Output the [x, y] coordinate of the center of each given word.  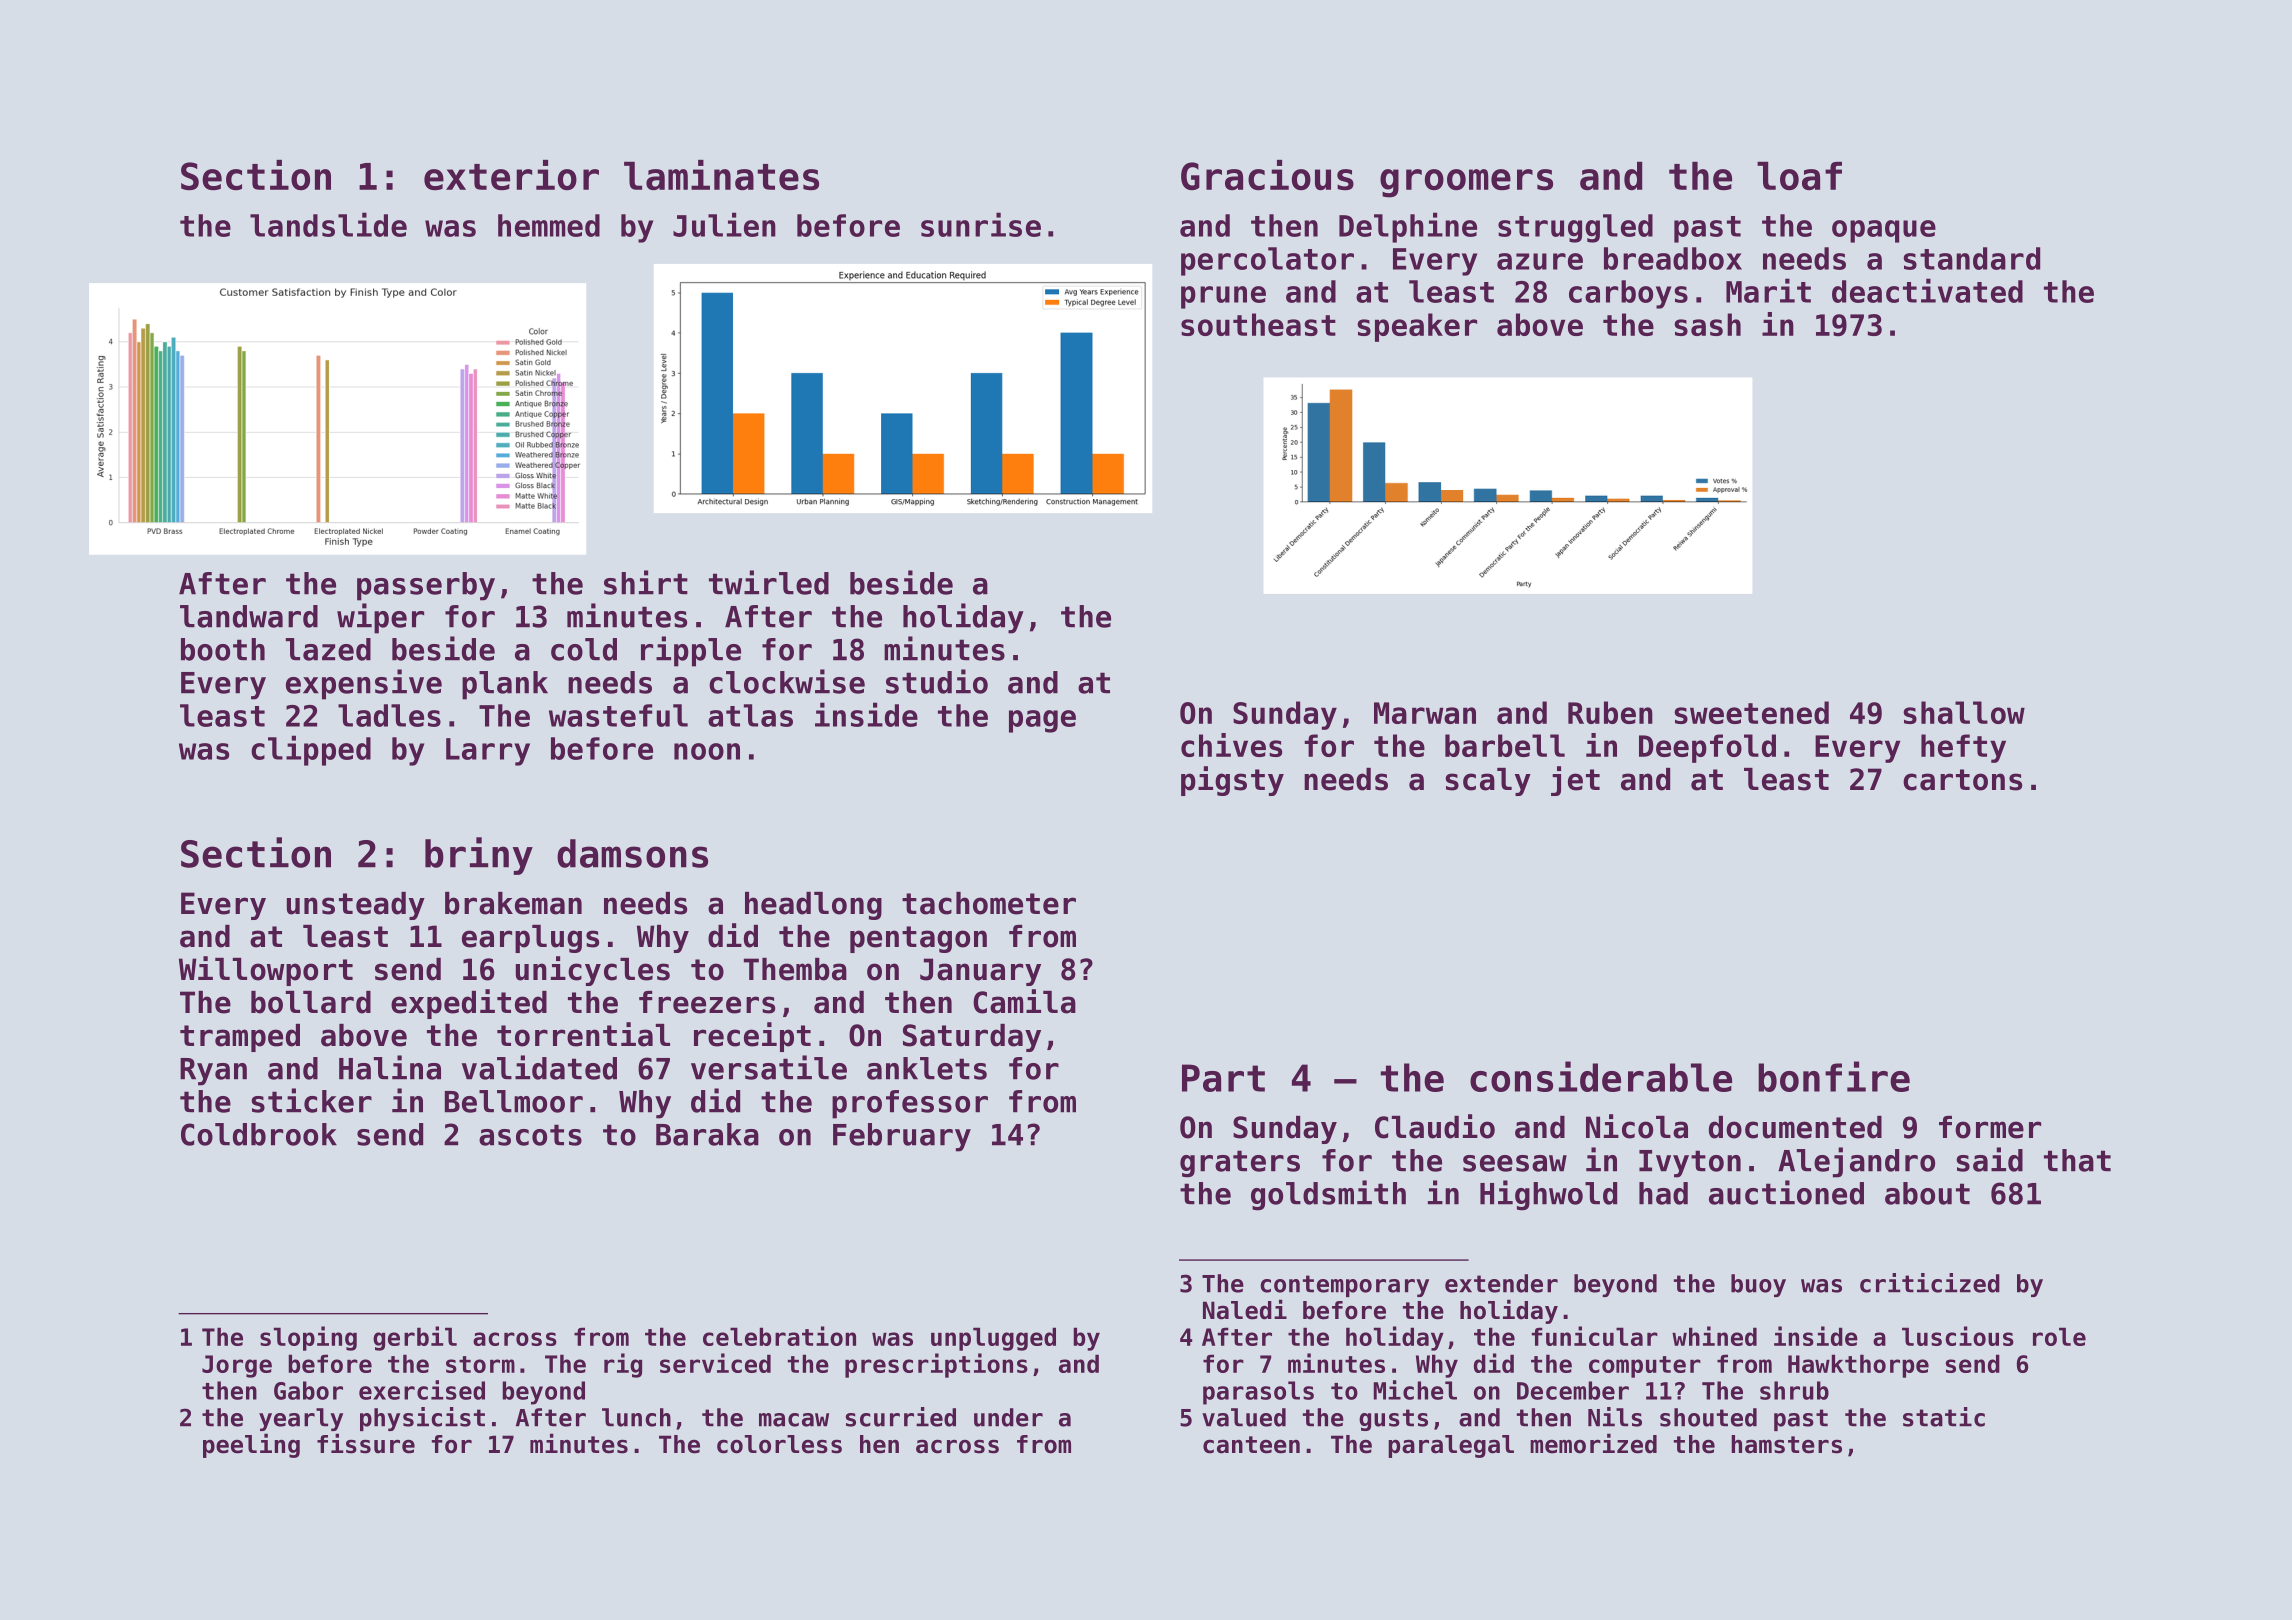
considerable [1601, 1076]
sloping [308, 1338]
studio [937, 681]
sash [1707, 324]
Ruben [1610, 712]
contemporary [1344, 1286]
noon [707, 751]
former [1990, 1127]
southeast [1258, 324]
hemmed [549, 225]
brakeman [513, 903]
